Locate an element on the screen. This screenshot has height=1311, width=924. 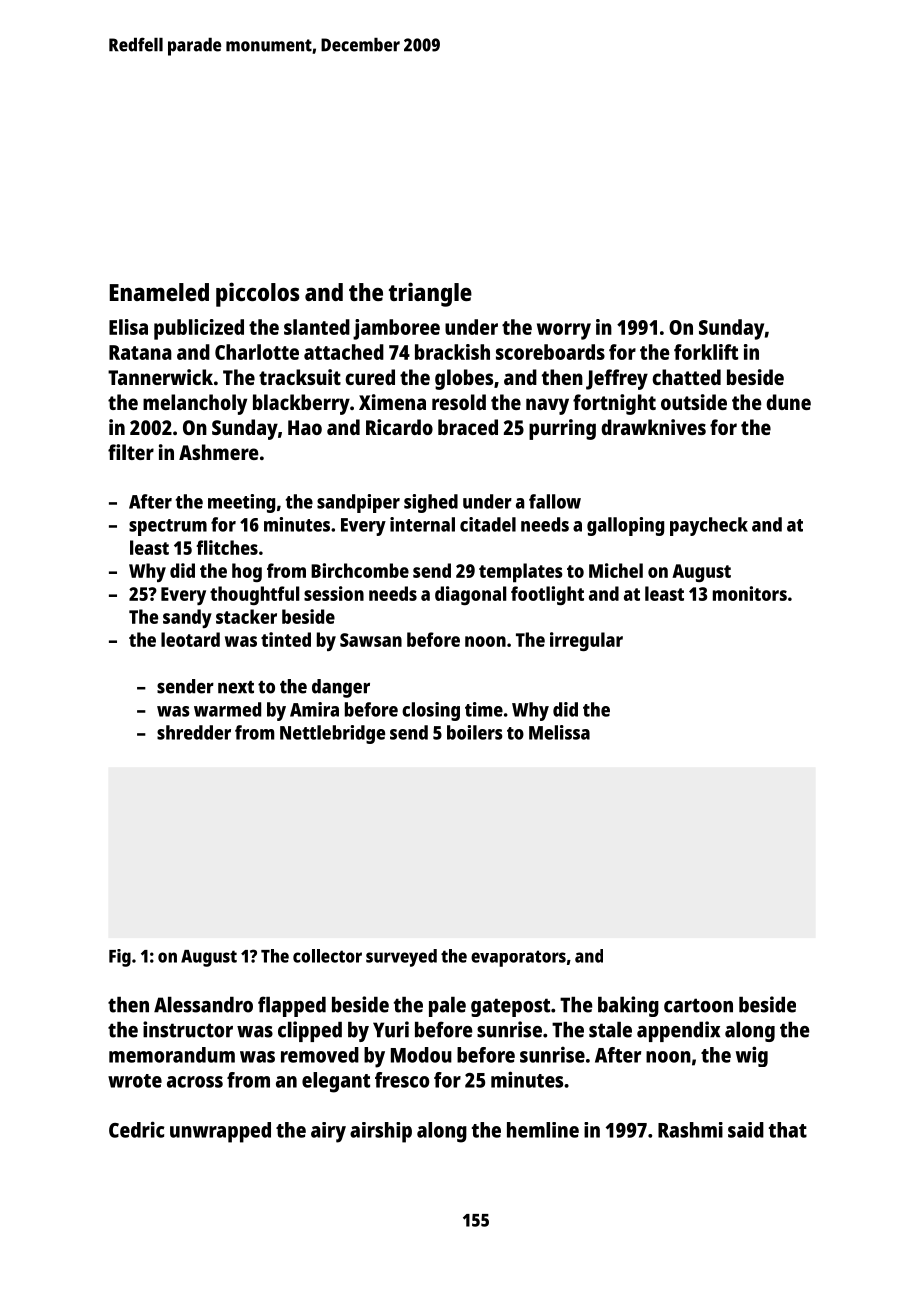
cartoon is located at coordinates (698, 1005).
